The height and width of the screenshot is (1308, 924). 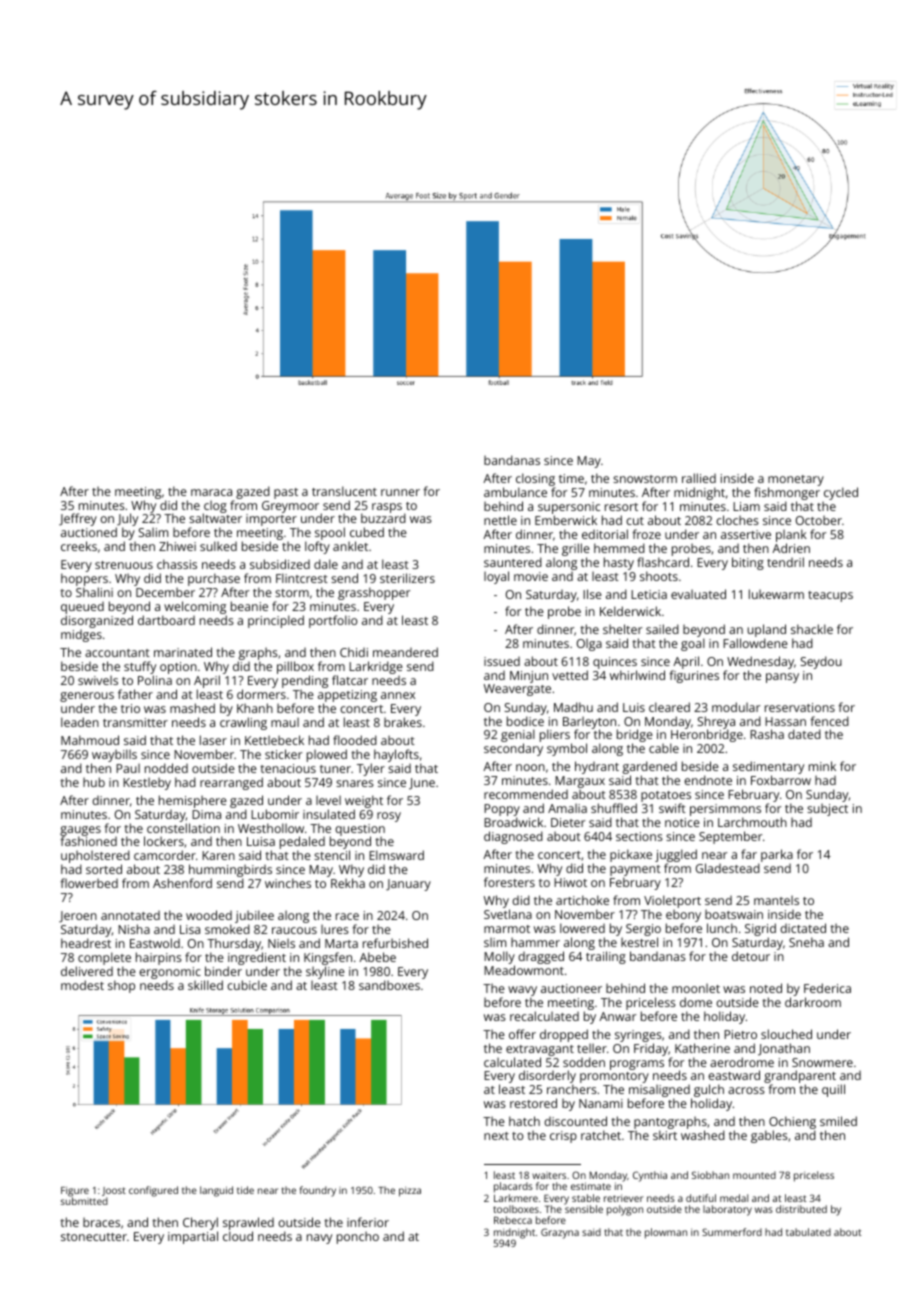 What do you see at coordinates (766, 630) in the screenshot?
I see `upland` at bounding box center [766, 630].
